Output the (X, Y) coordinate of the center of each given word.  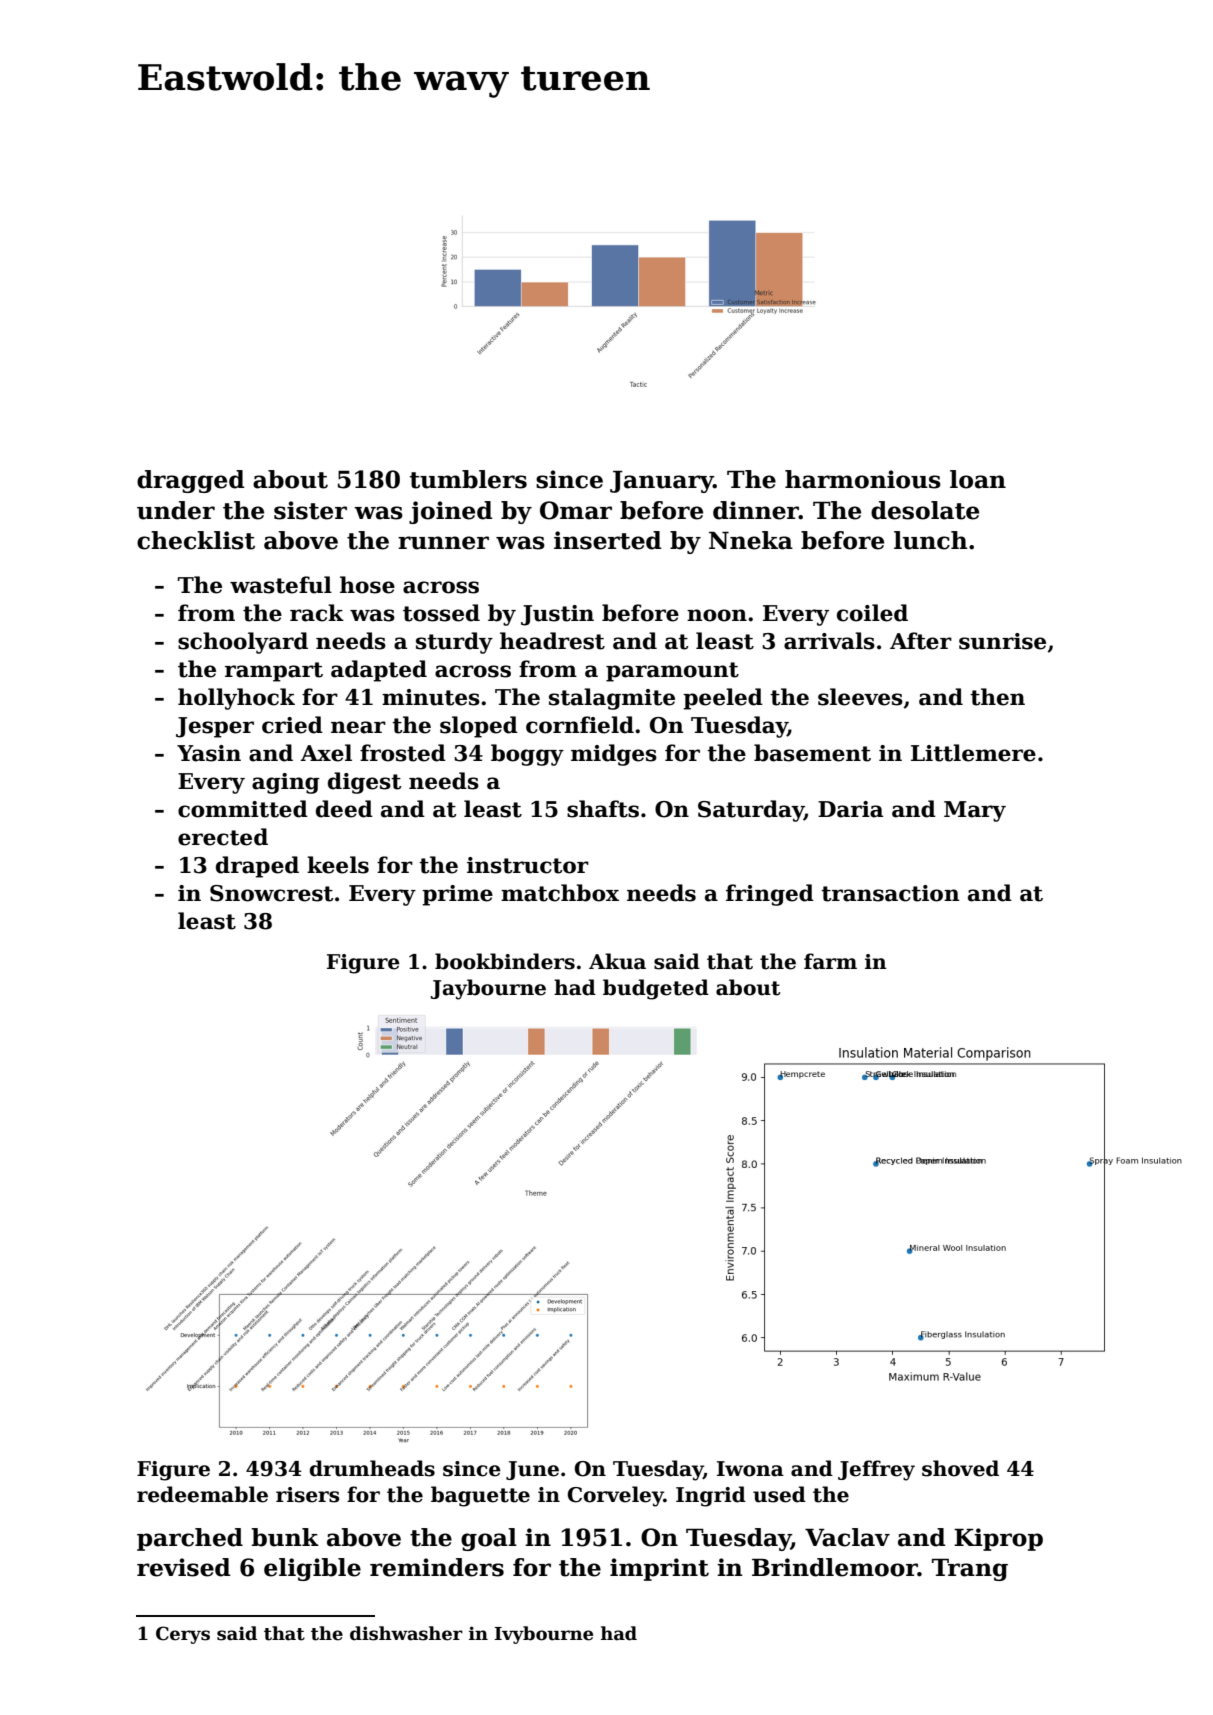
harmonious (863, 479)
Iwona (750, 1469)
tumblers (468, 479)
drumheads (372, 1468)
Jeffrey (876, 1470)
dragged (191, 481)
